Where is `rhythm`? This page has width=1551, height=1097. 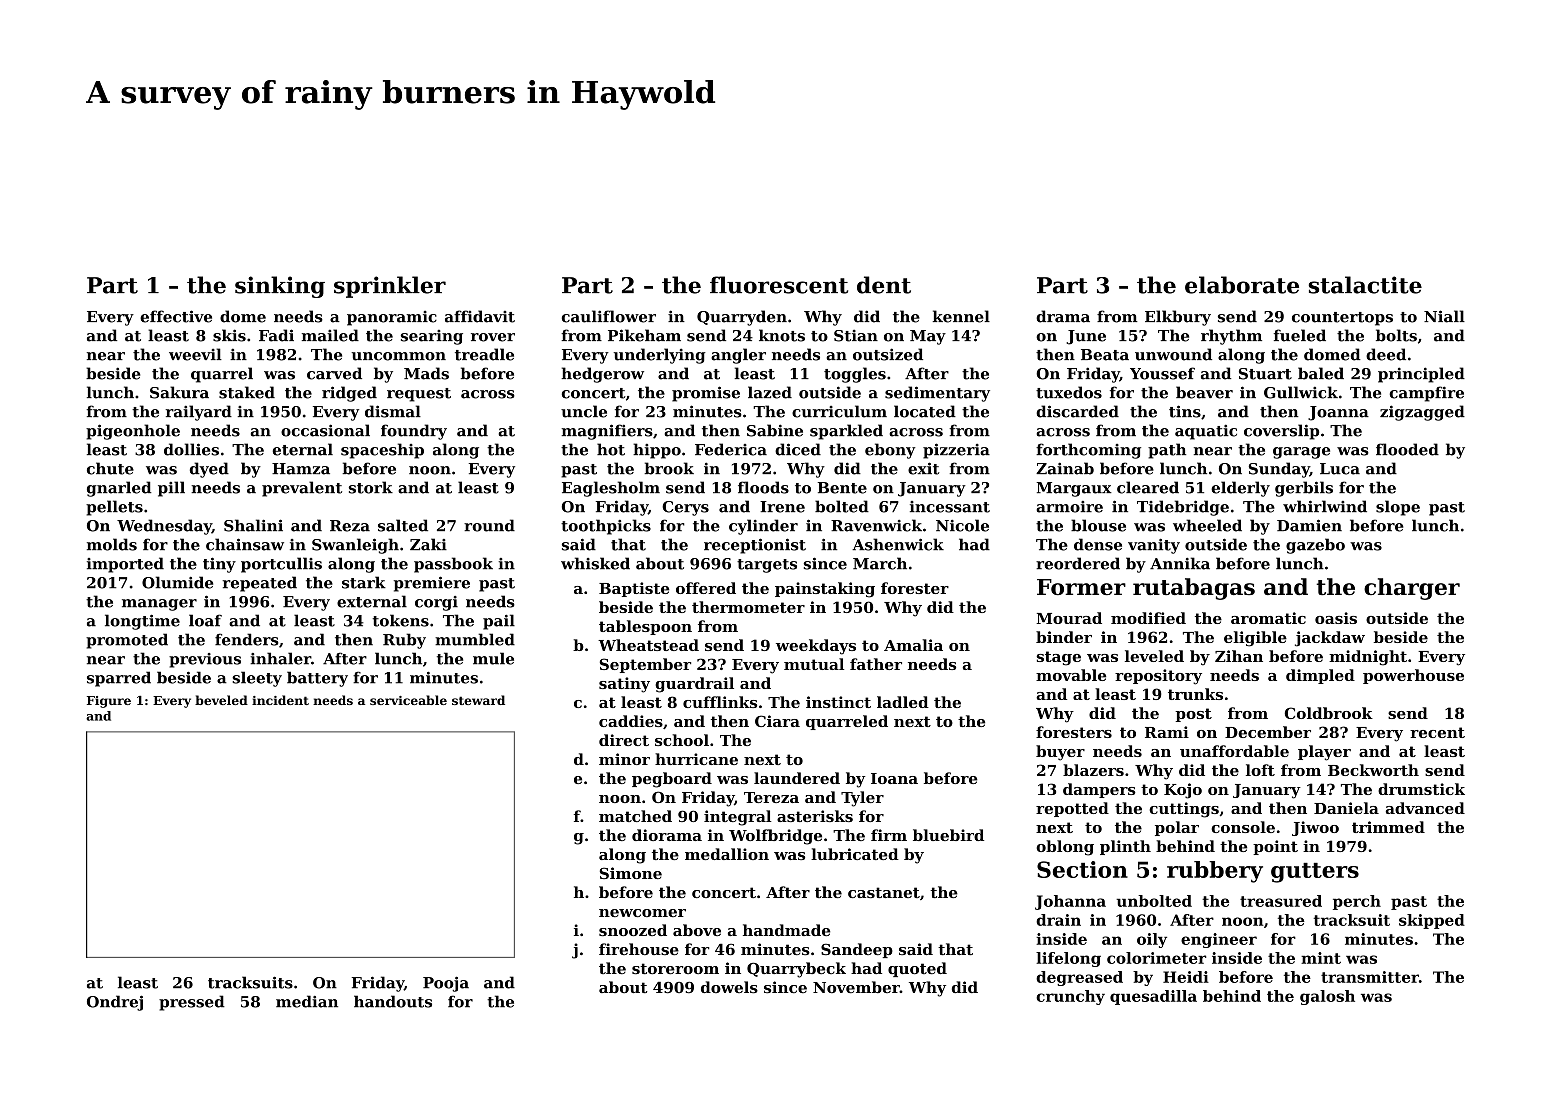 rhythm is located at coordinates (1231, 337).
